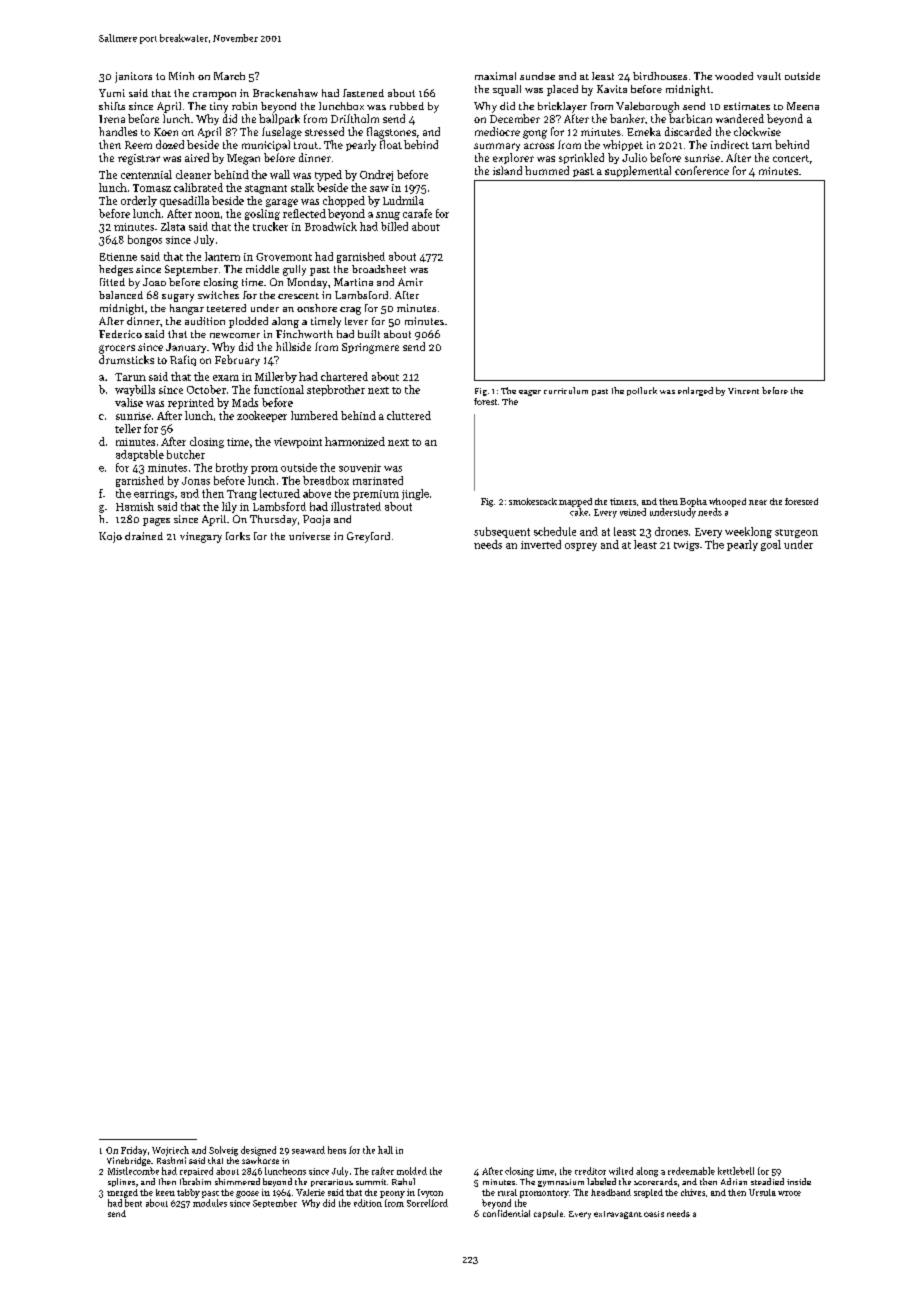 This image has height=1308, width=924. I want to click on Friday, so click(134, 1151).
